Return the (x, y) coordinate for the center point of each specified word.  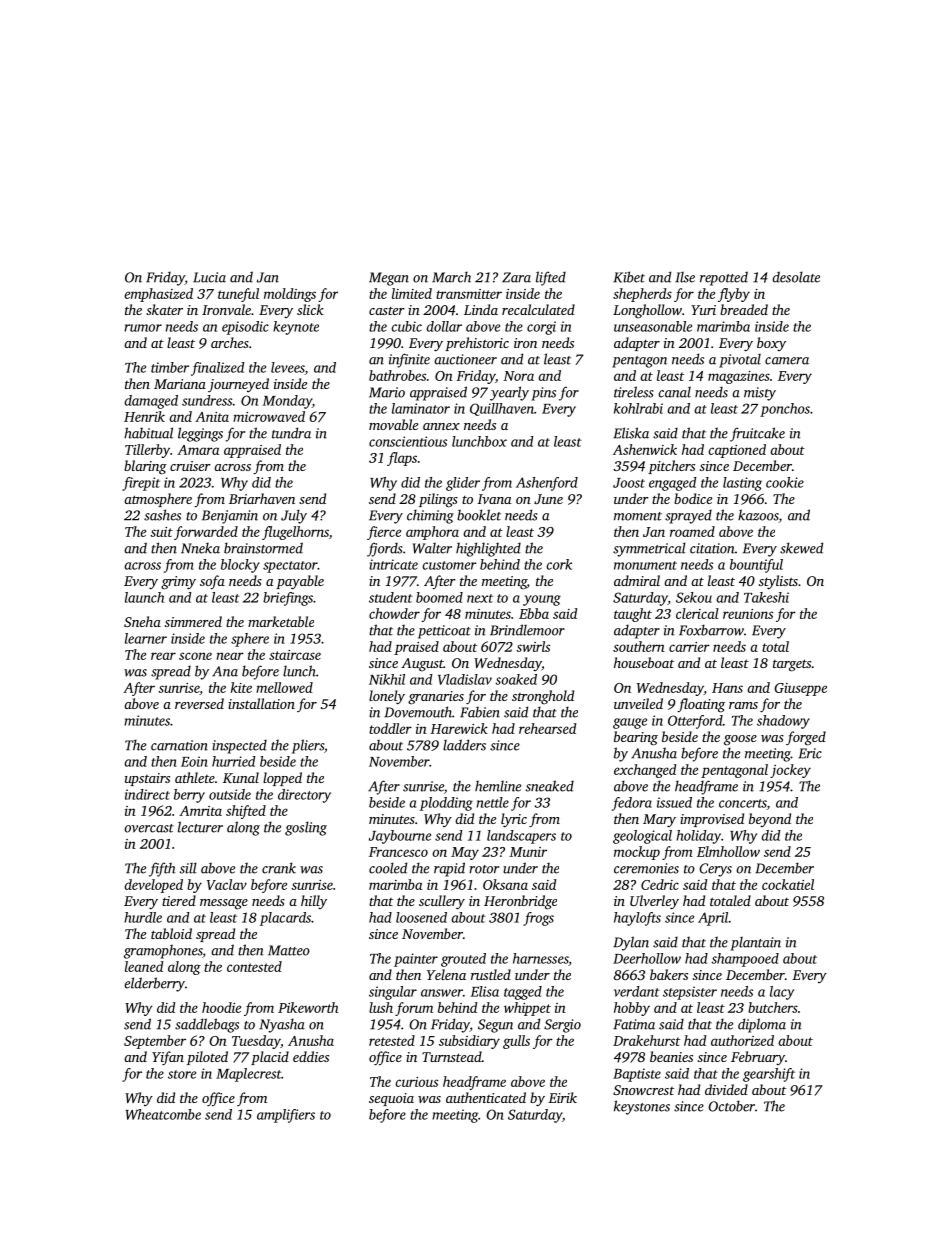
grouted (463, 960)
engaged (673, 484)
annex (441, 426)
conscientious (408, 441)
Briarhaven (262, 498)
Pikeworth (308, 1007)
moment (638, 516)
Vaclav (227, 884)
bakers (669, 974)
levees (288, 368)
